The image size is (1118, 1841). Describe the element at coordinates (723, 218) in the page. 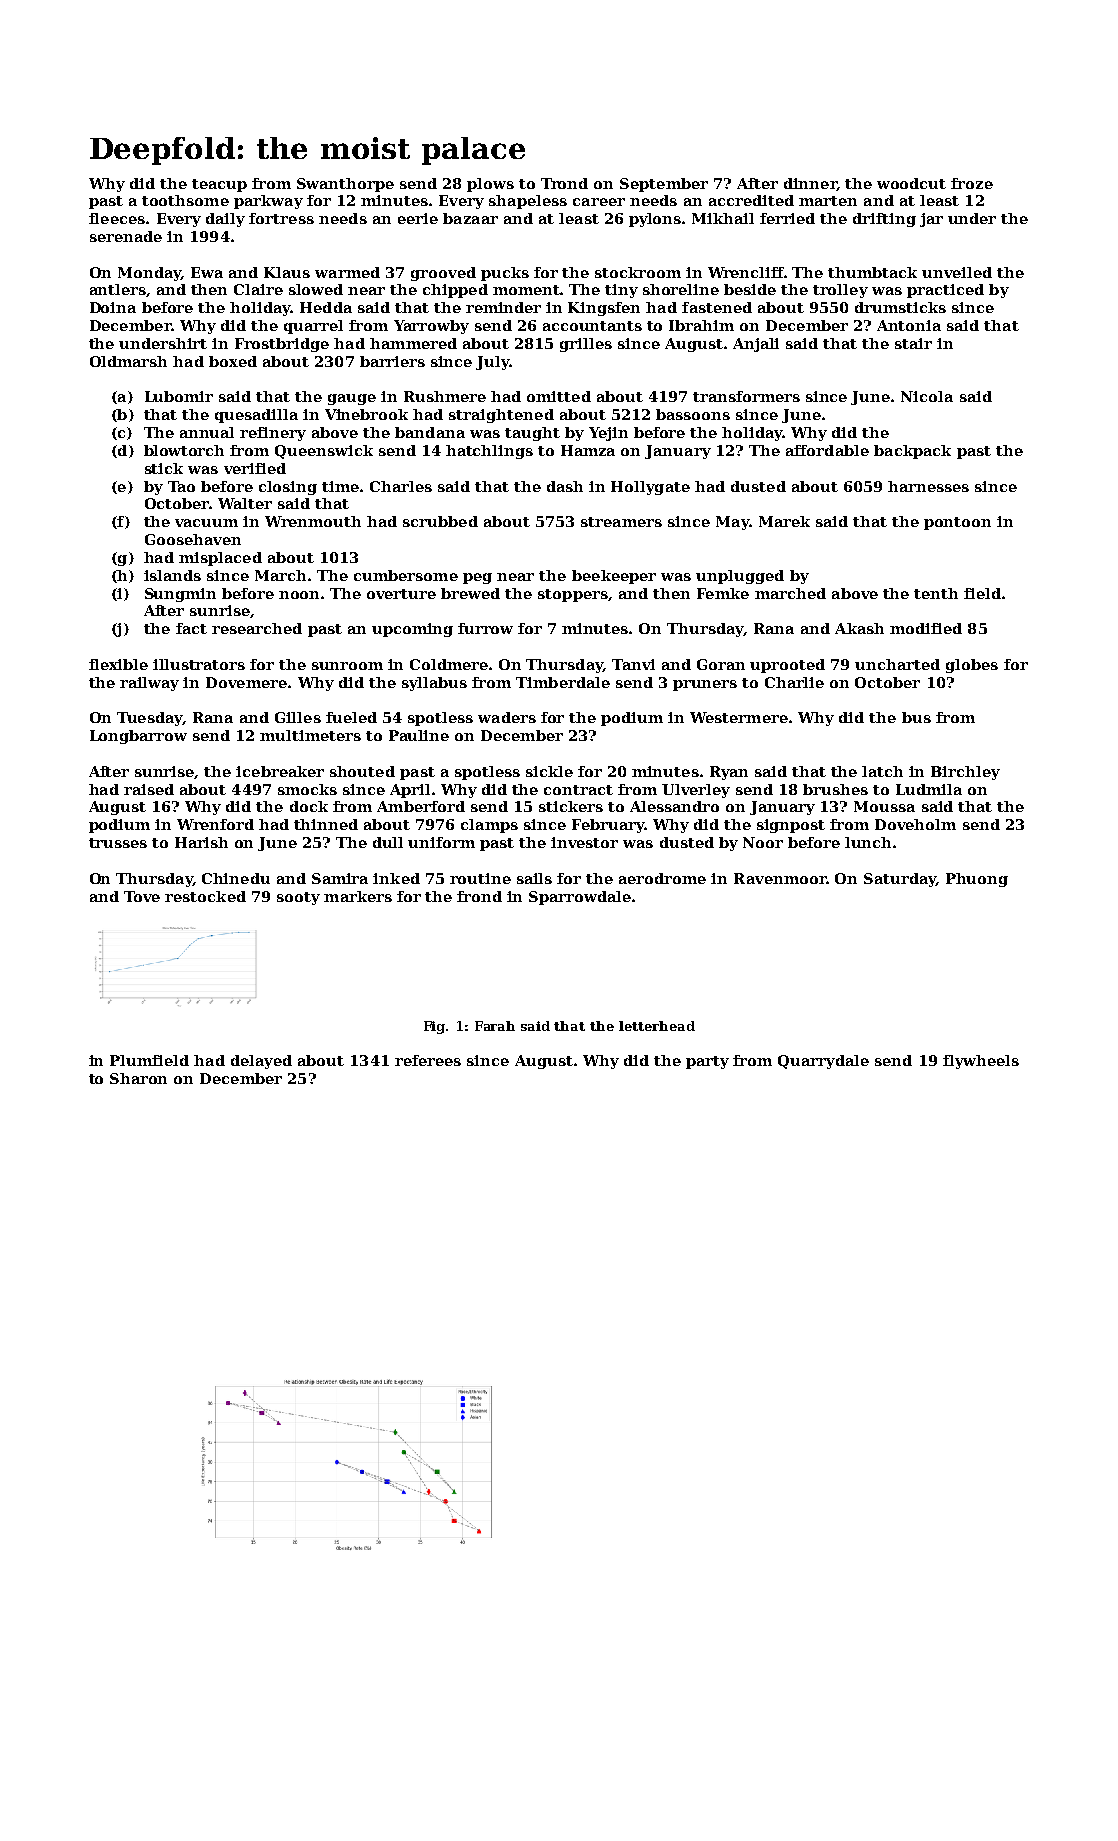

I see `Mikhail` at that location.
